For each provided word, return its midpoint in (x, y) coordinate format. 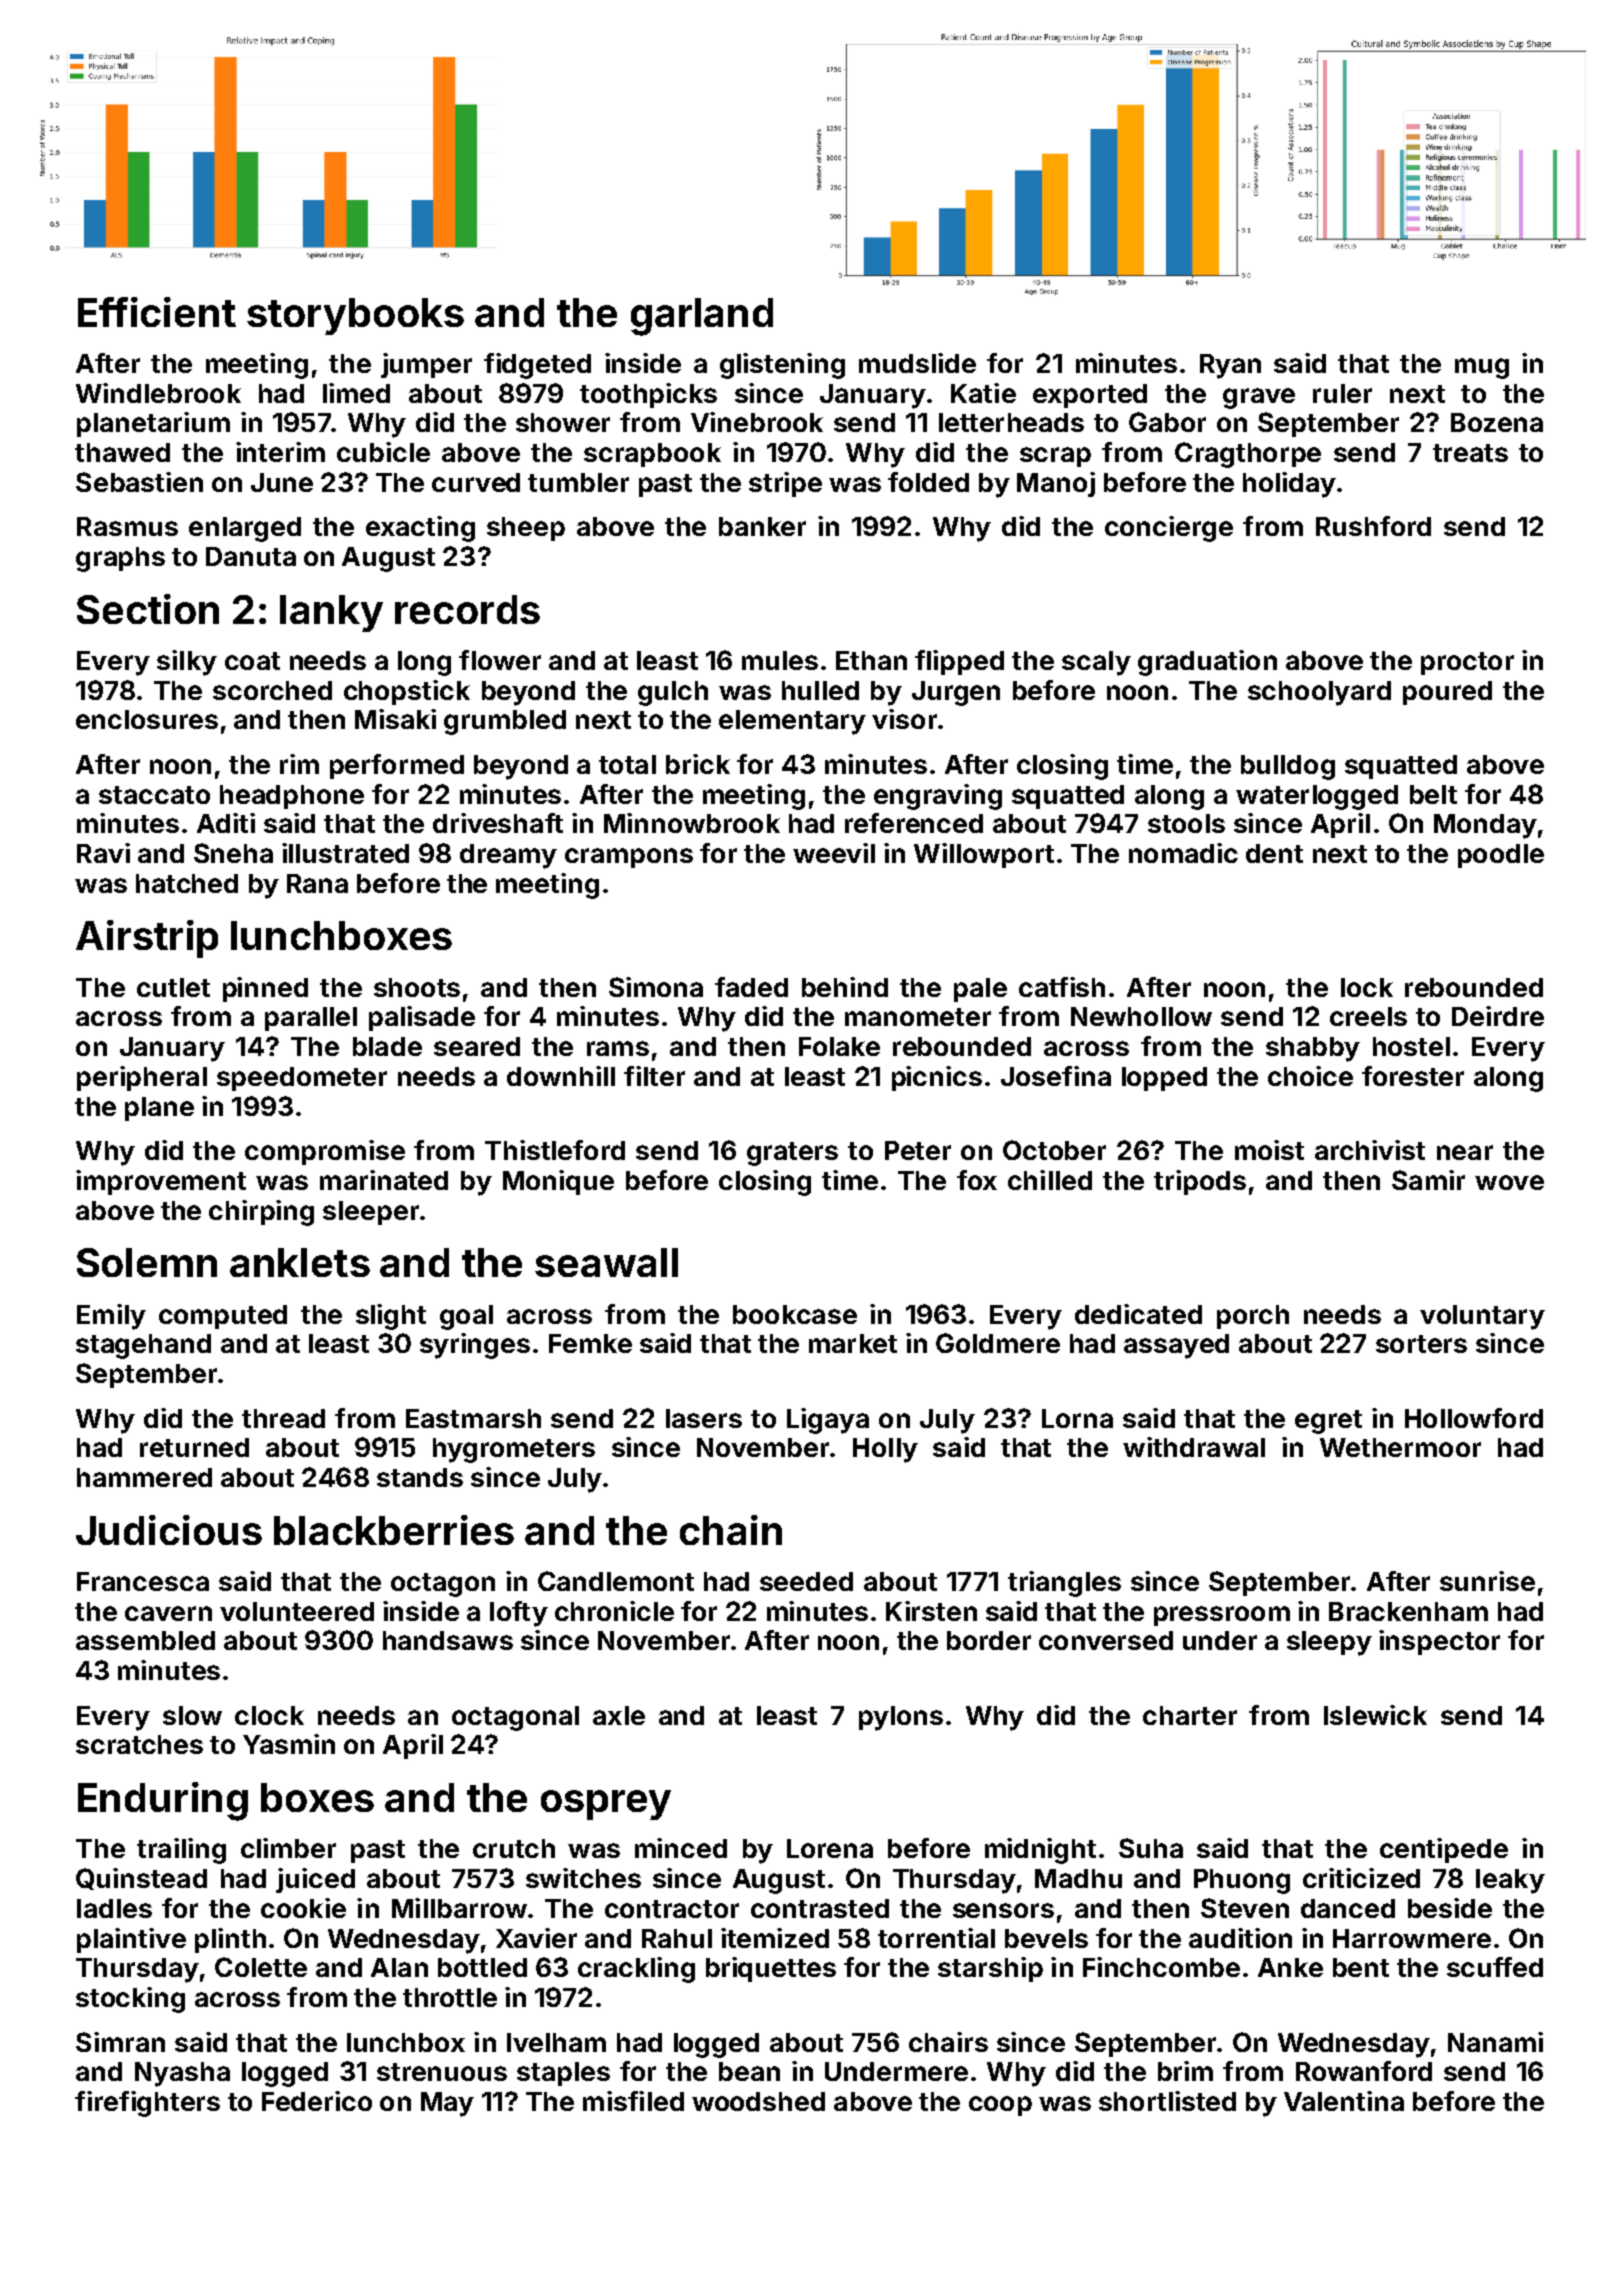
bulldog (1288, 767)
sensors (1003, 1910)
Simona (656, 987)
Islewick (1375, 1715)
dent (1274, 853)
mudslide (917, 363)
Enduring (163, 1801)
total (627, 764)
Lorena (830, 1848)
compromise (325, 1152)
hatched (187, 883)
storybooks (355, 316)
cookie (303, 1908)
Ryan (1230, 366)
